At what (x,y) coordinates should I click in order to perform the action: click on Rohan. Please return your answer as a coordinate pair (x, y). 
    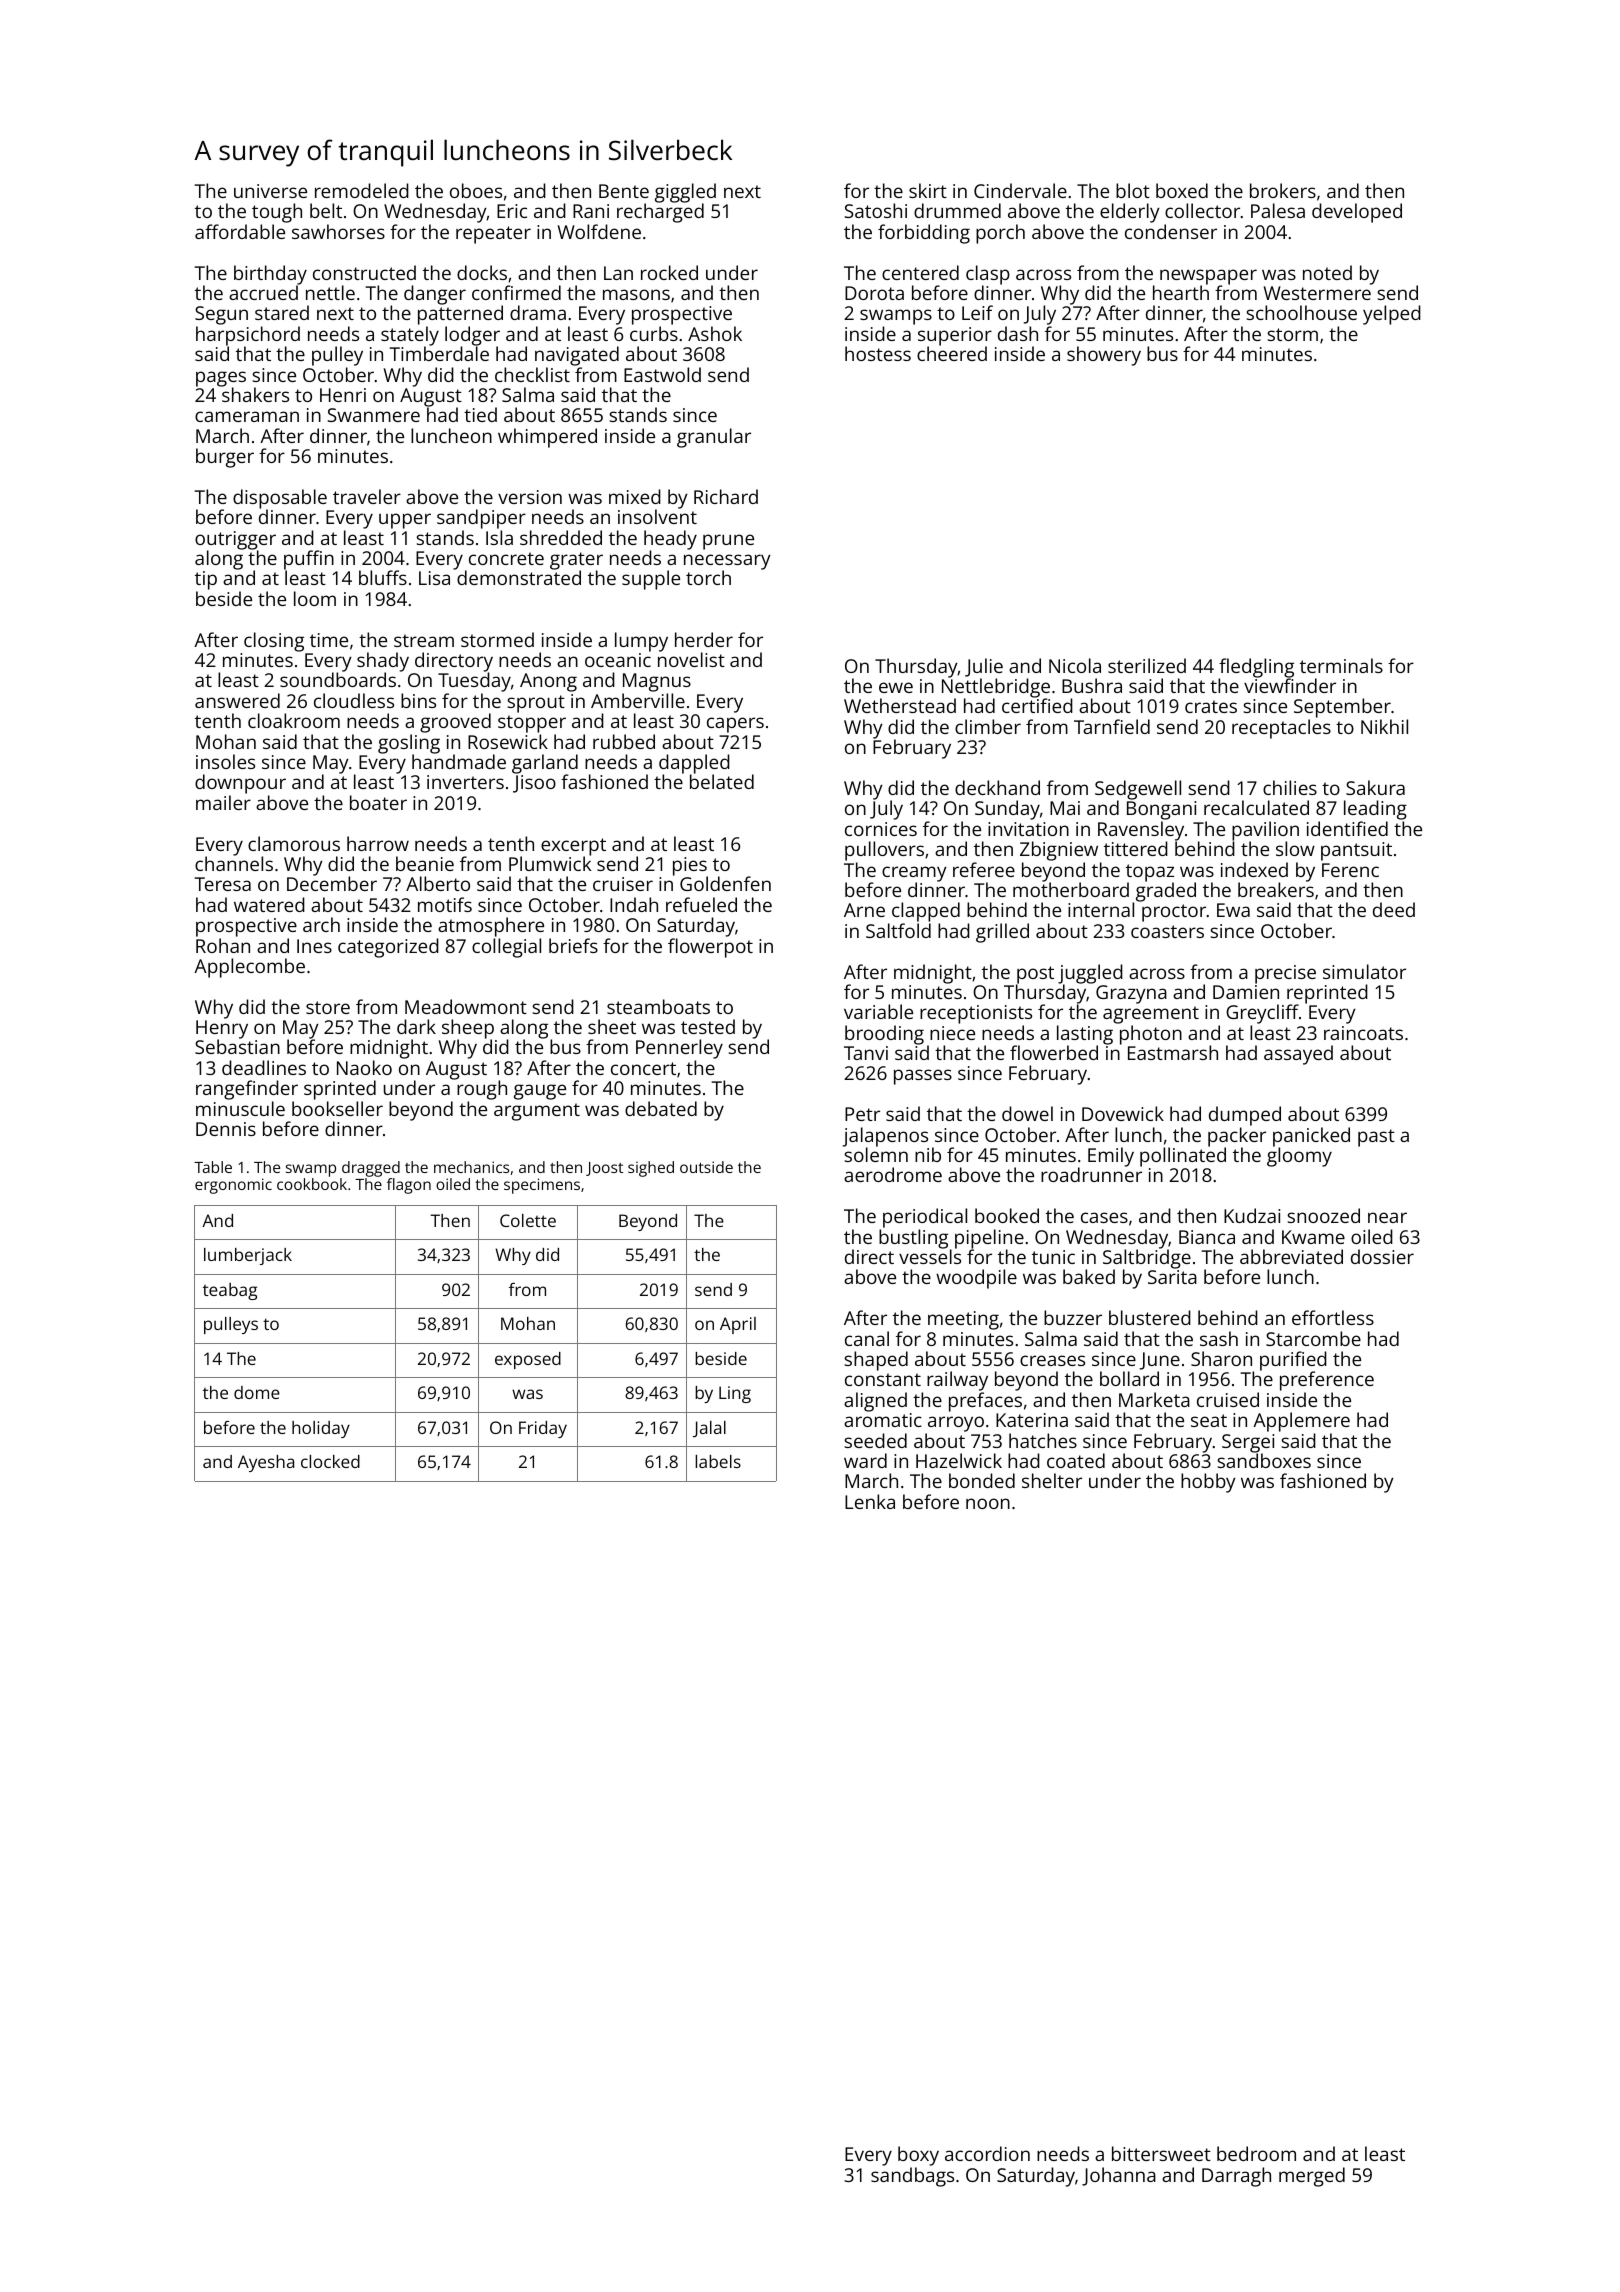
    Looking at the image, I should click on (223, 945).
